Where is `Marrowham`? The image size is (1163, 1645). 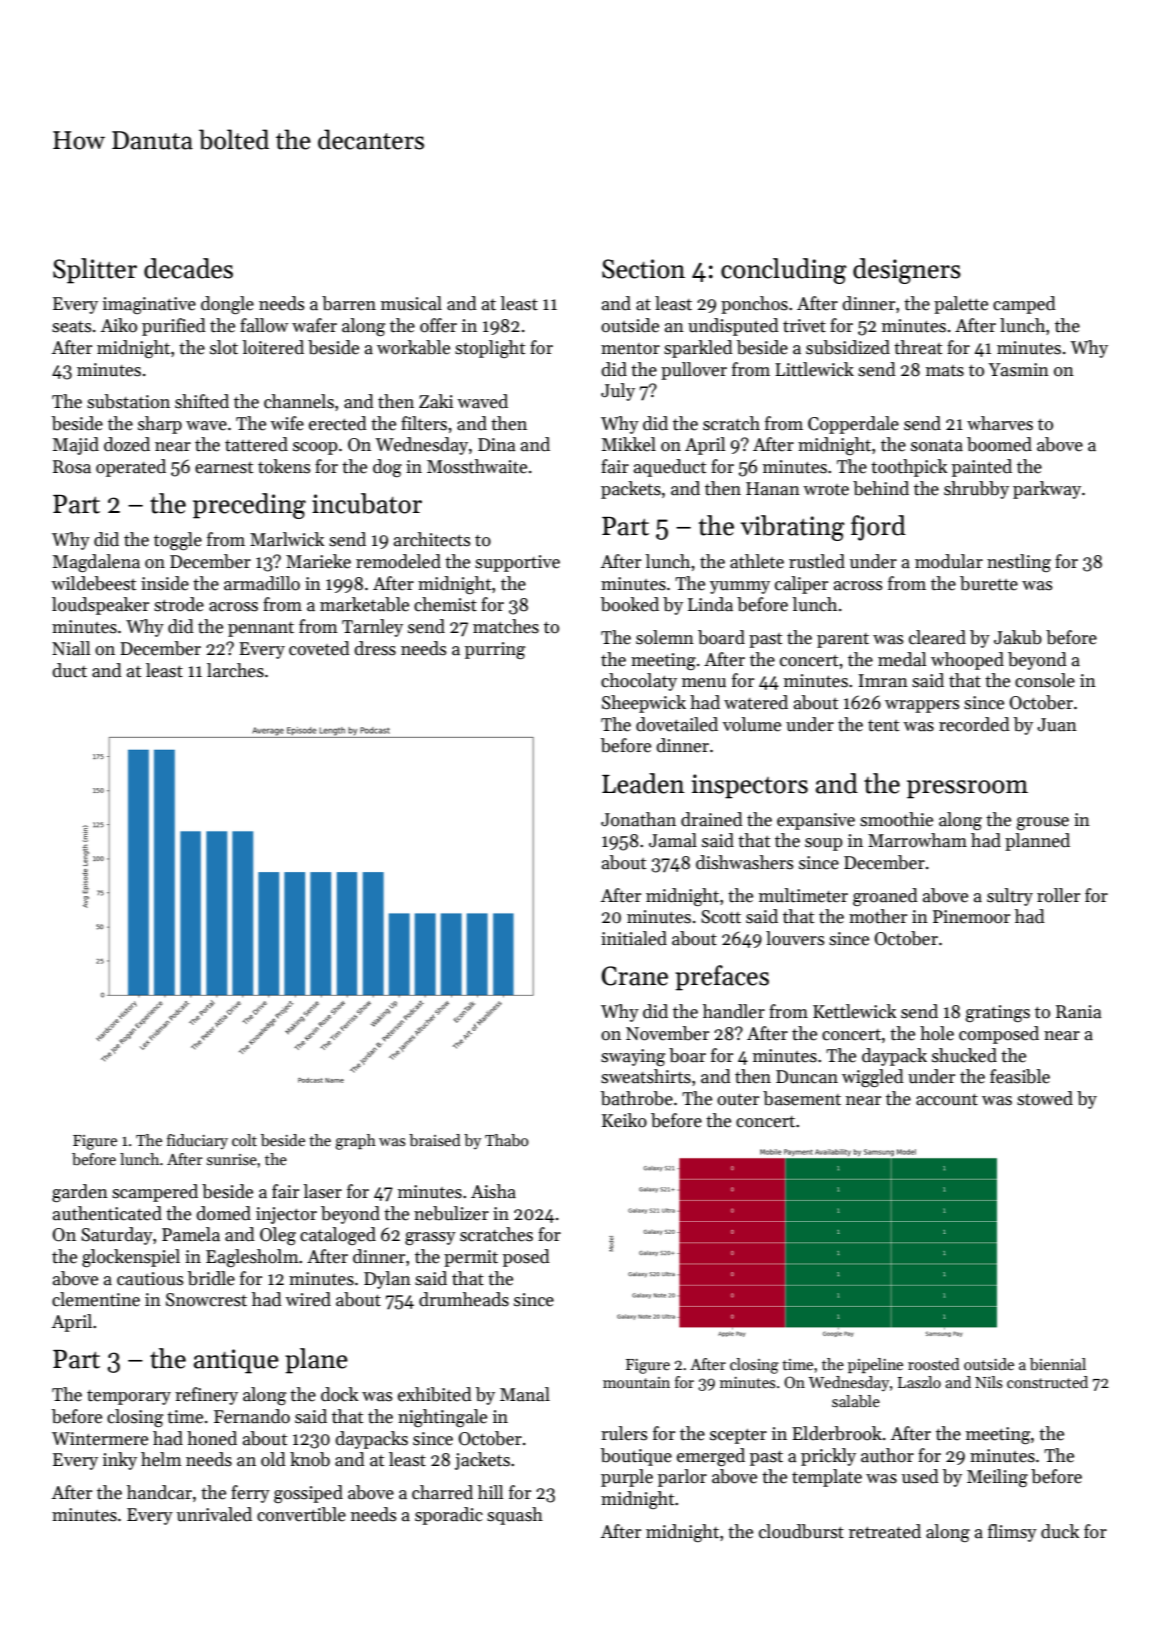 Marrowham is located at coordinates (917, 840).
